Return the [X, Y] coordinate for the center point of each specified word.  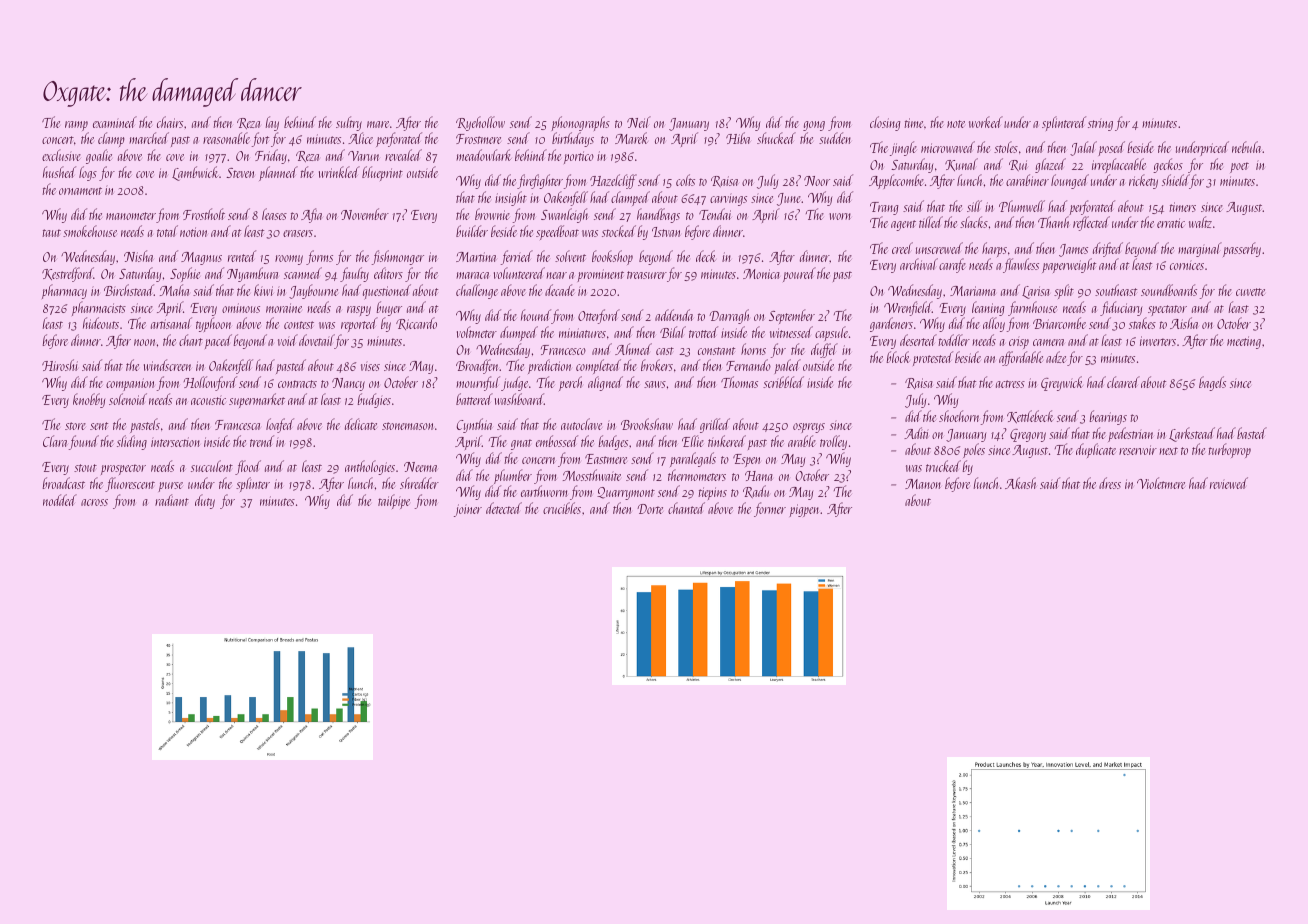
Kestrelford [68, 274]
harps [994, 250]
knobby [89, 400]
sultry [349, 123]
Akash [1020, 483]
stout [85, 468]
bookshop [612, 257]
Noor [817, 181]
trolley [833, 442]
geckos [1168, 165]
